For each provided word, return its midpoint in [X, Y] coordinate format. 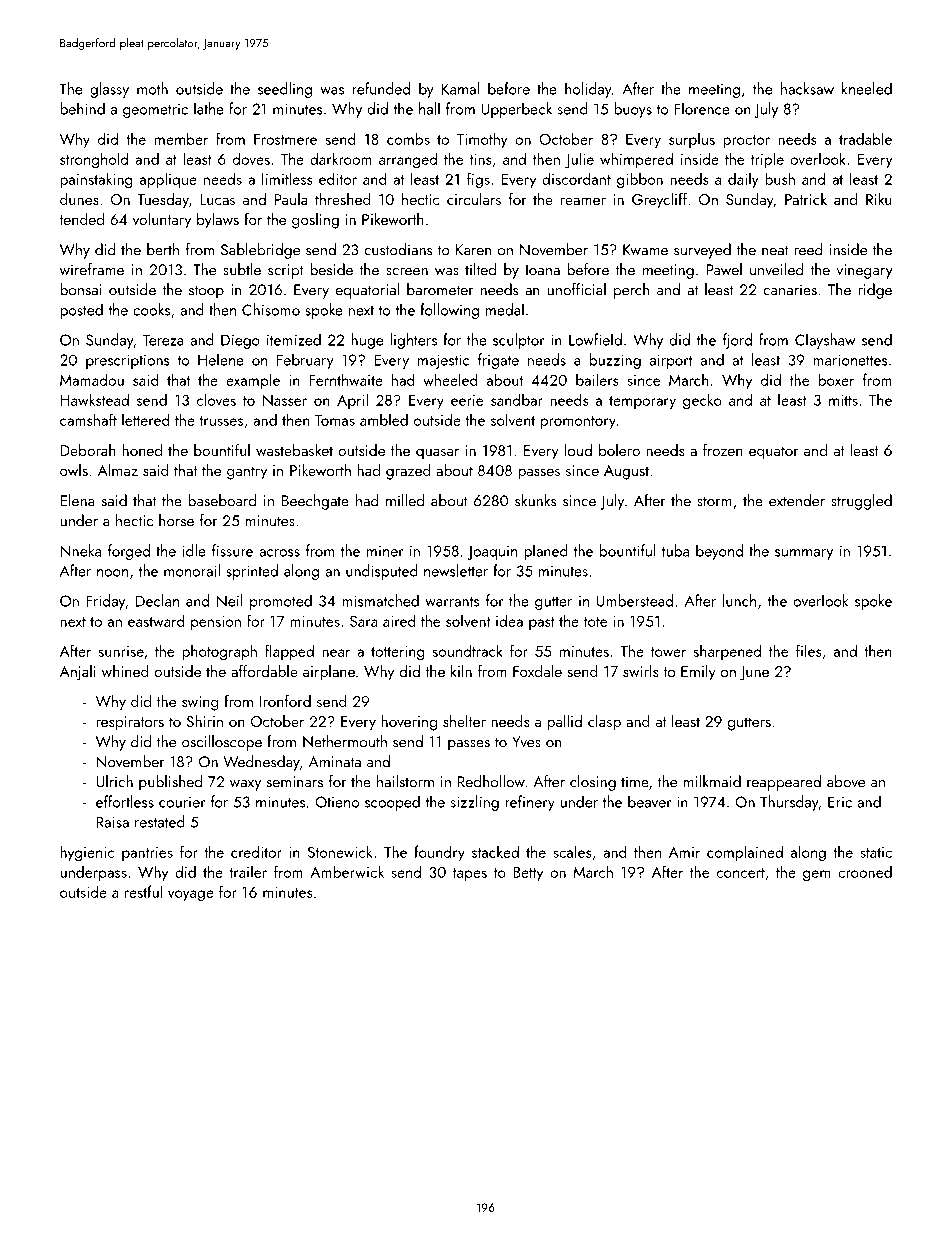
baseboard [222, 500]
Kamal [460, 88]
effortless [125, 801]
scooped [392, 803]
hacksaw [807, 88]
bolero [619, 450]
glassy [109, 90]
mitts [843, 400]
